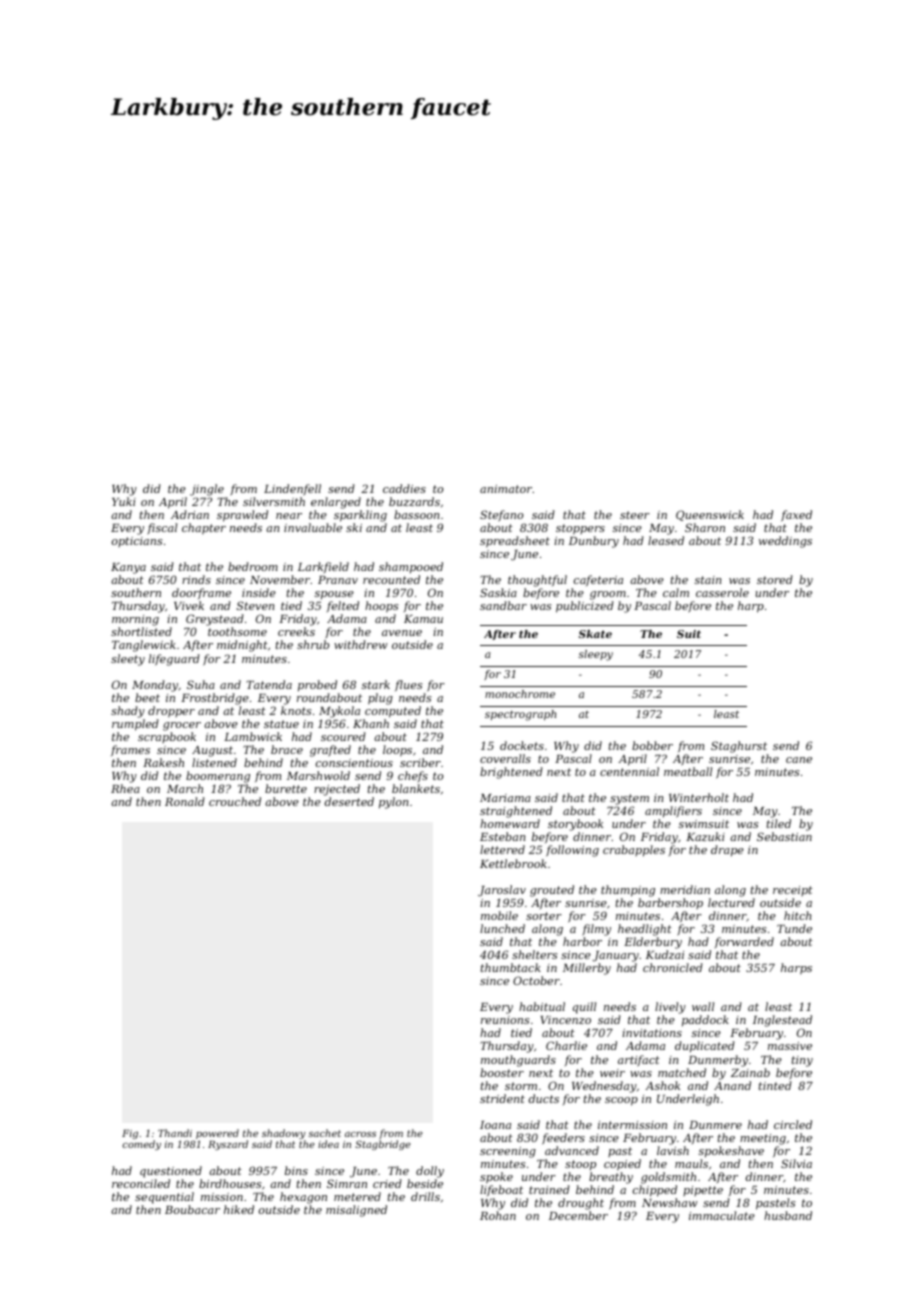  Describe the element at coordinates (207, 490) in the screenshot. I see `jingle` at that location.
